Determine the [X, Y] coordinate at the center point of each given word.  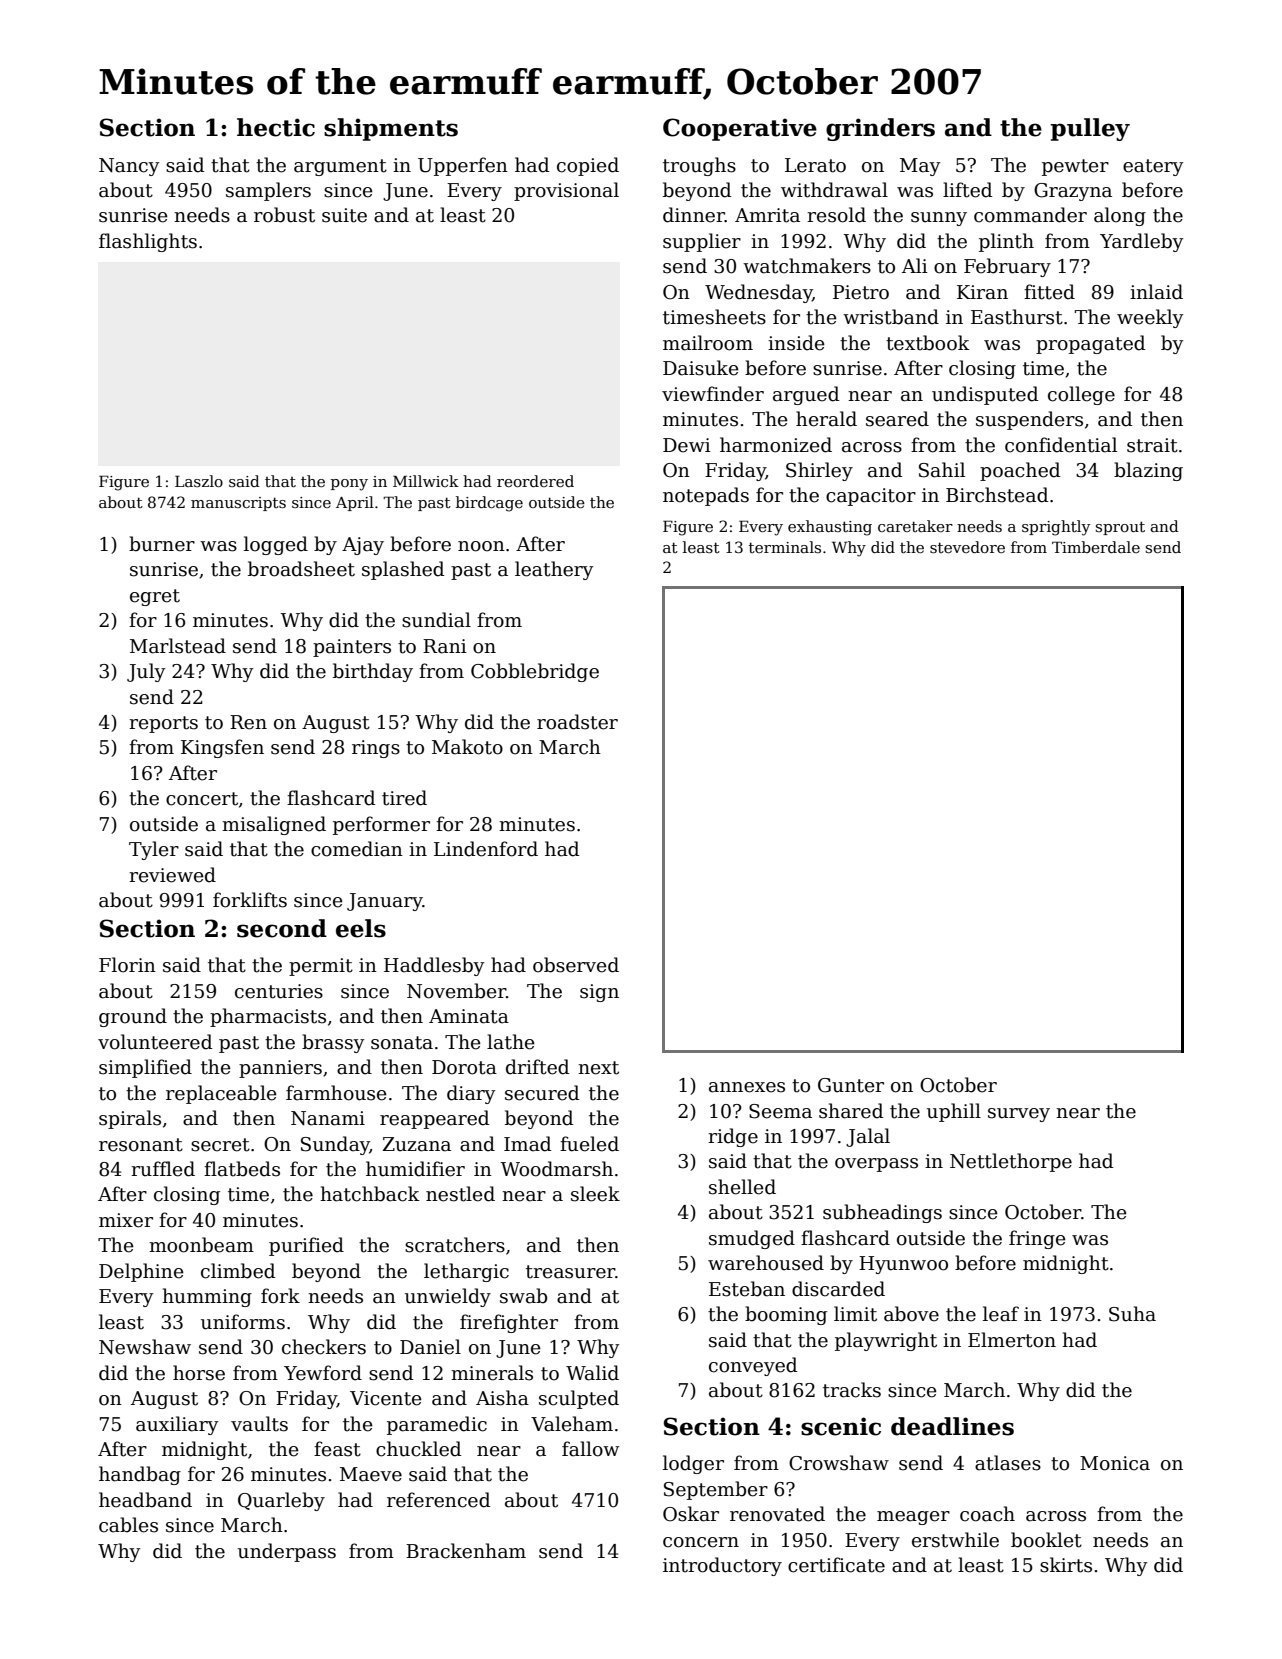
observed [576, 965]
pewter [1075, 167]
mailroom [708, 343]
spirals [130, 1119]
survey [1019, 1115]
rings [376, 749]
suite [344, 215]
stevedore [967, 547]
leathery [554, 570]
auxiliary [177, 1425]
